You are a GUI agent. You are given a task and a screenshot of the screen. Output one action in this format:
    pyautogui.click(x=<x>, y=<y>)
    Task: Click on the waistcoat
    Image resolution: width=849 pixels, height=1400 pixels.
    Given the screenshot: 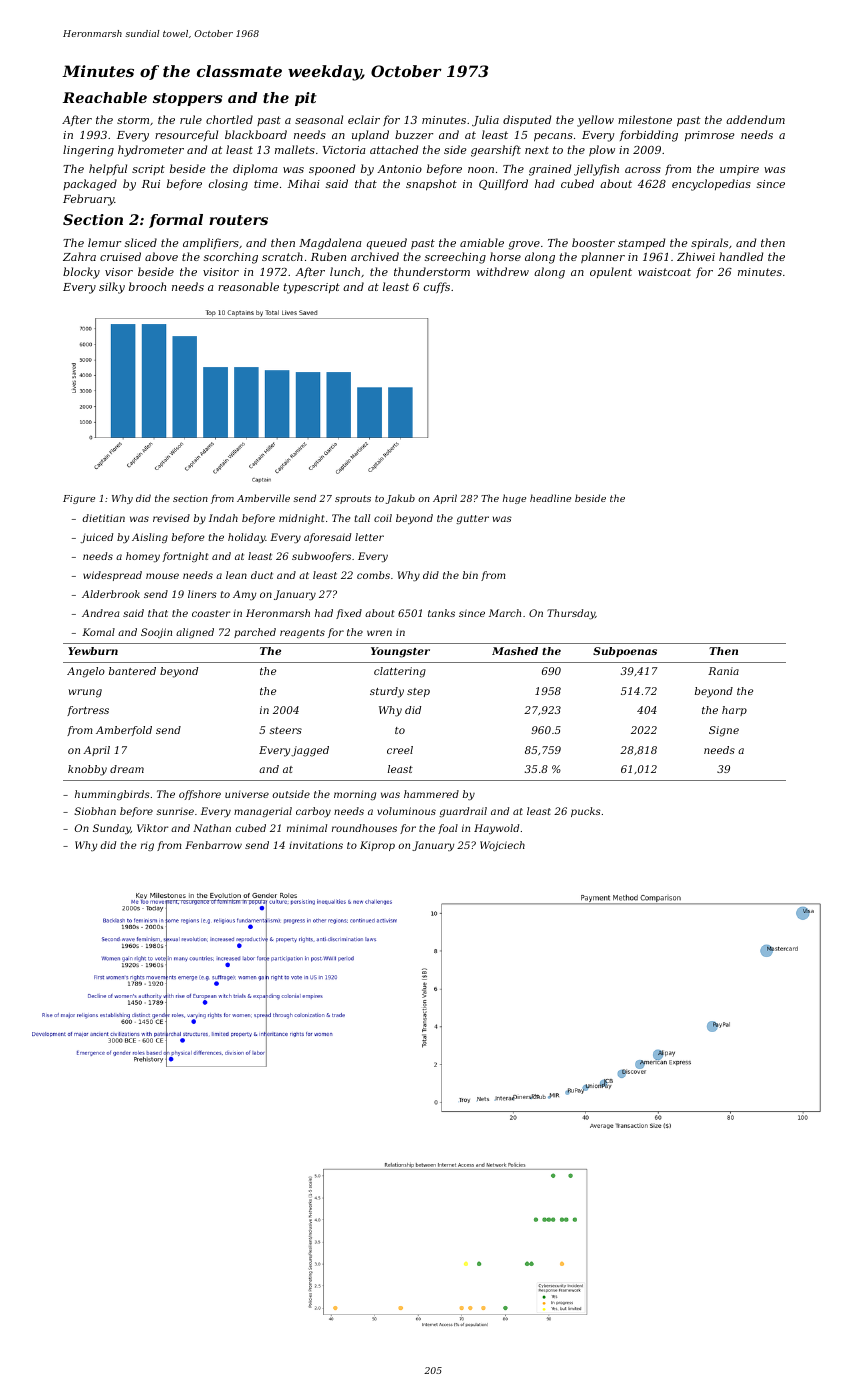 What is the action you would take?
    pyautogui.click(x=664, y=272)
